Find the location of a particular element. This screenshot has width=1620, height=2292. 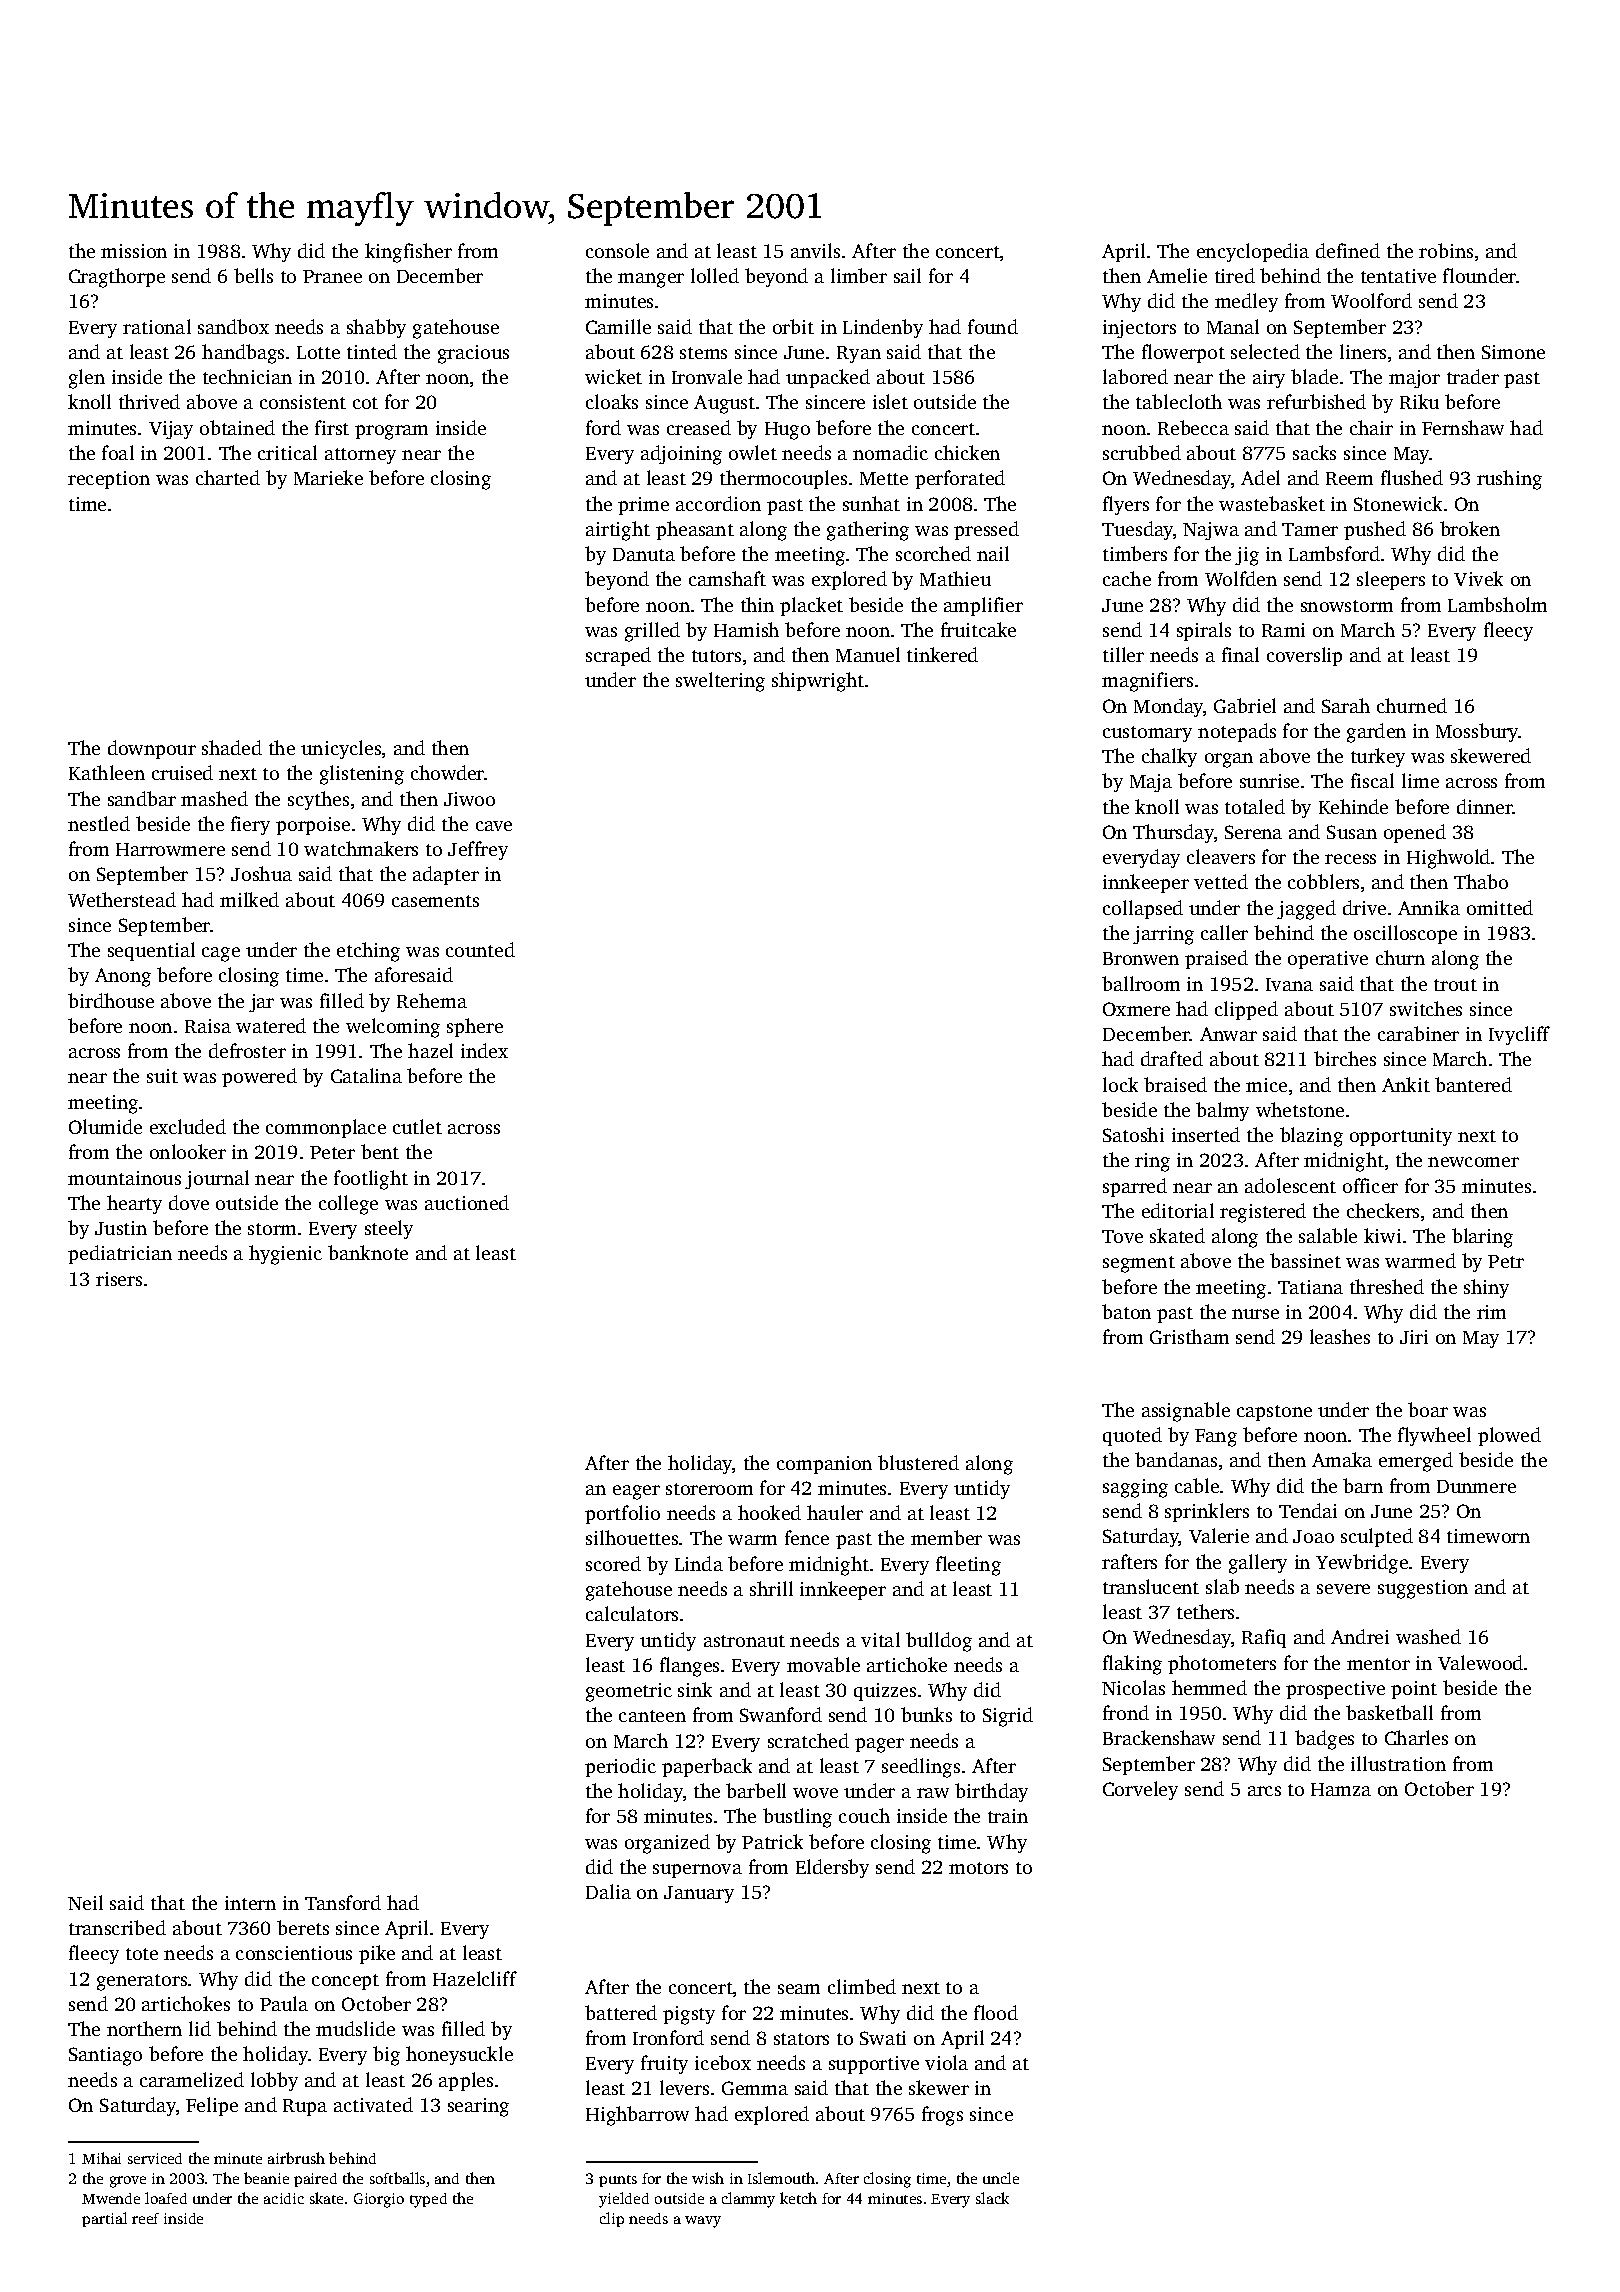

defined is located at coordinates (1348, 250).
